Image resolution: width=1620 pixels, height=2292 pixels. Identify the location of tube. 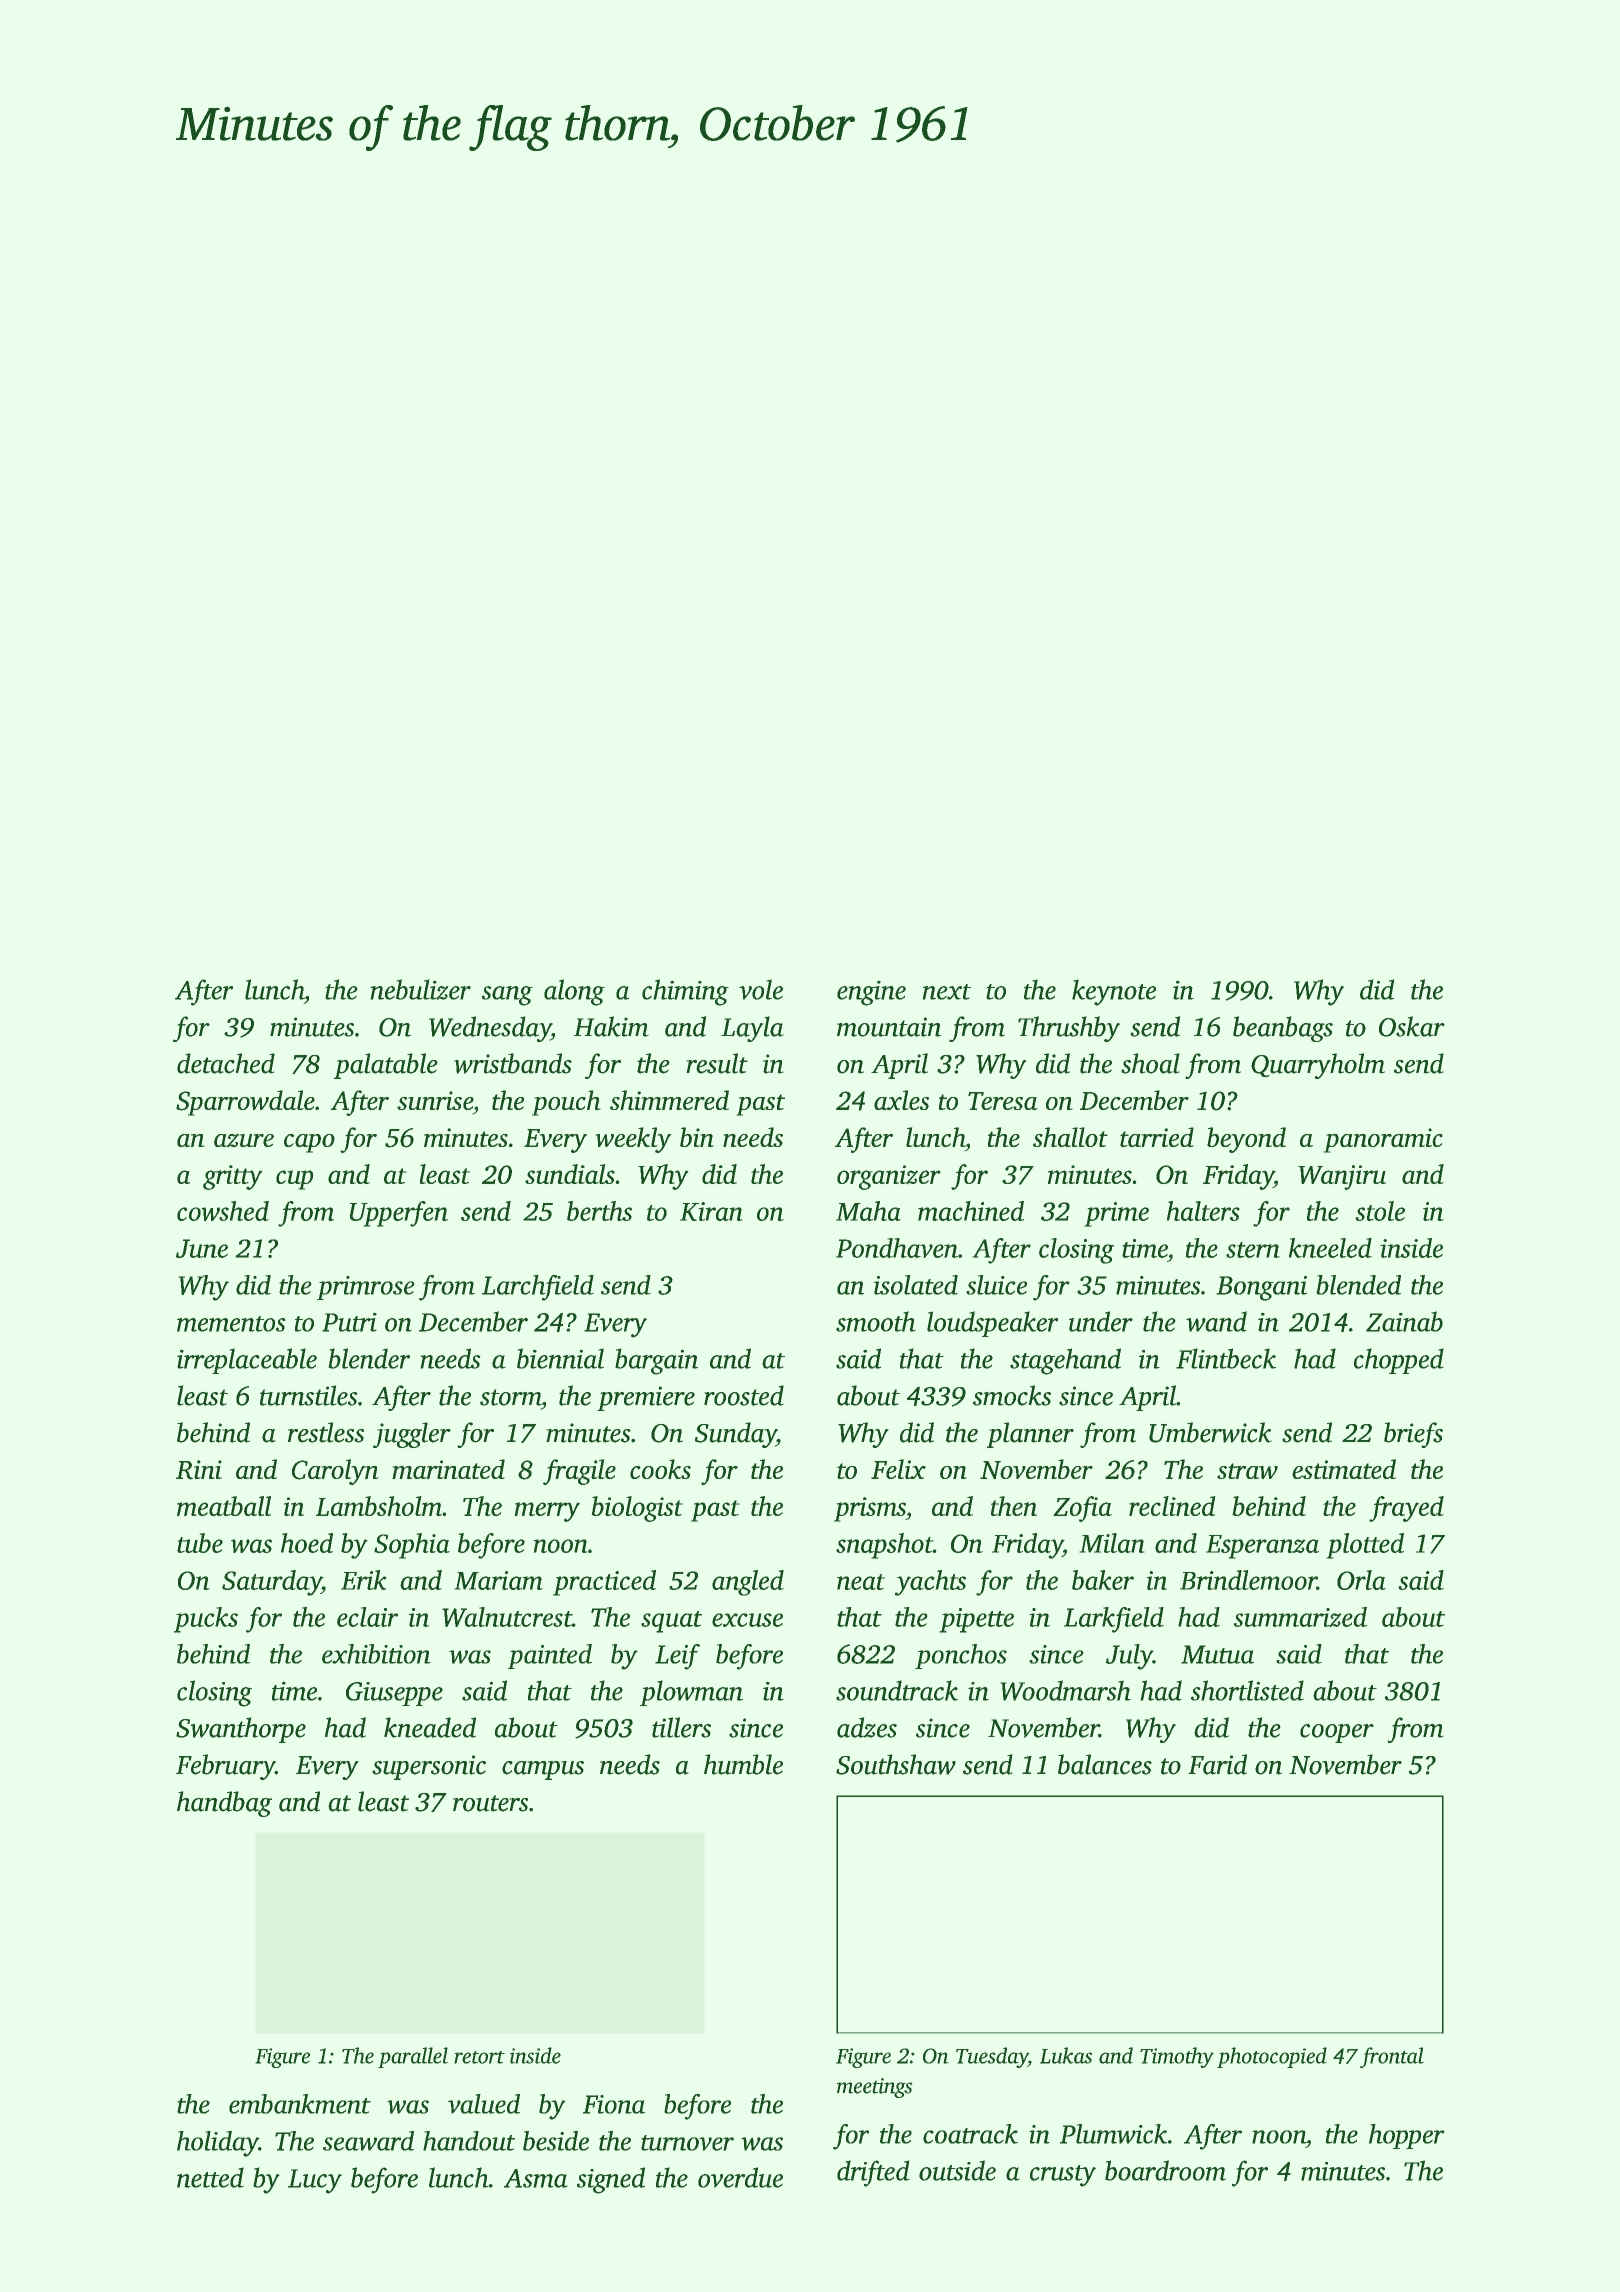
(200, 1543).
